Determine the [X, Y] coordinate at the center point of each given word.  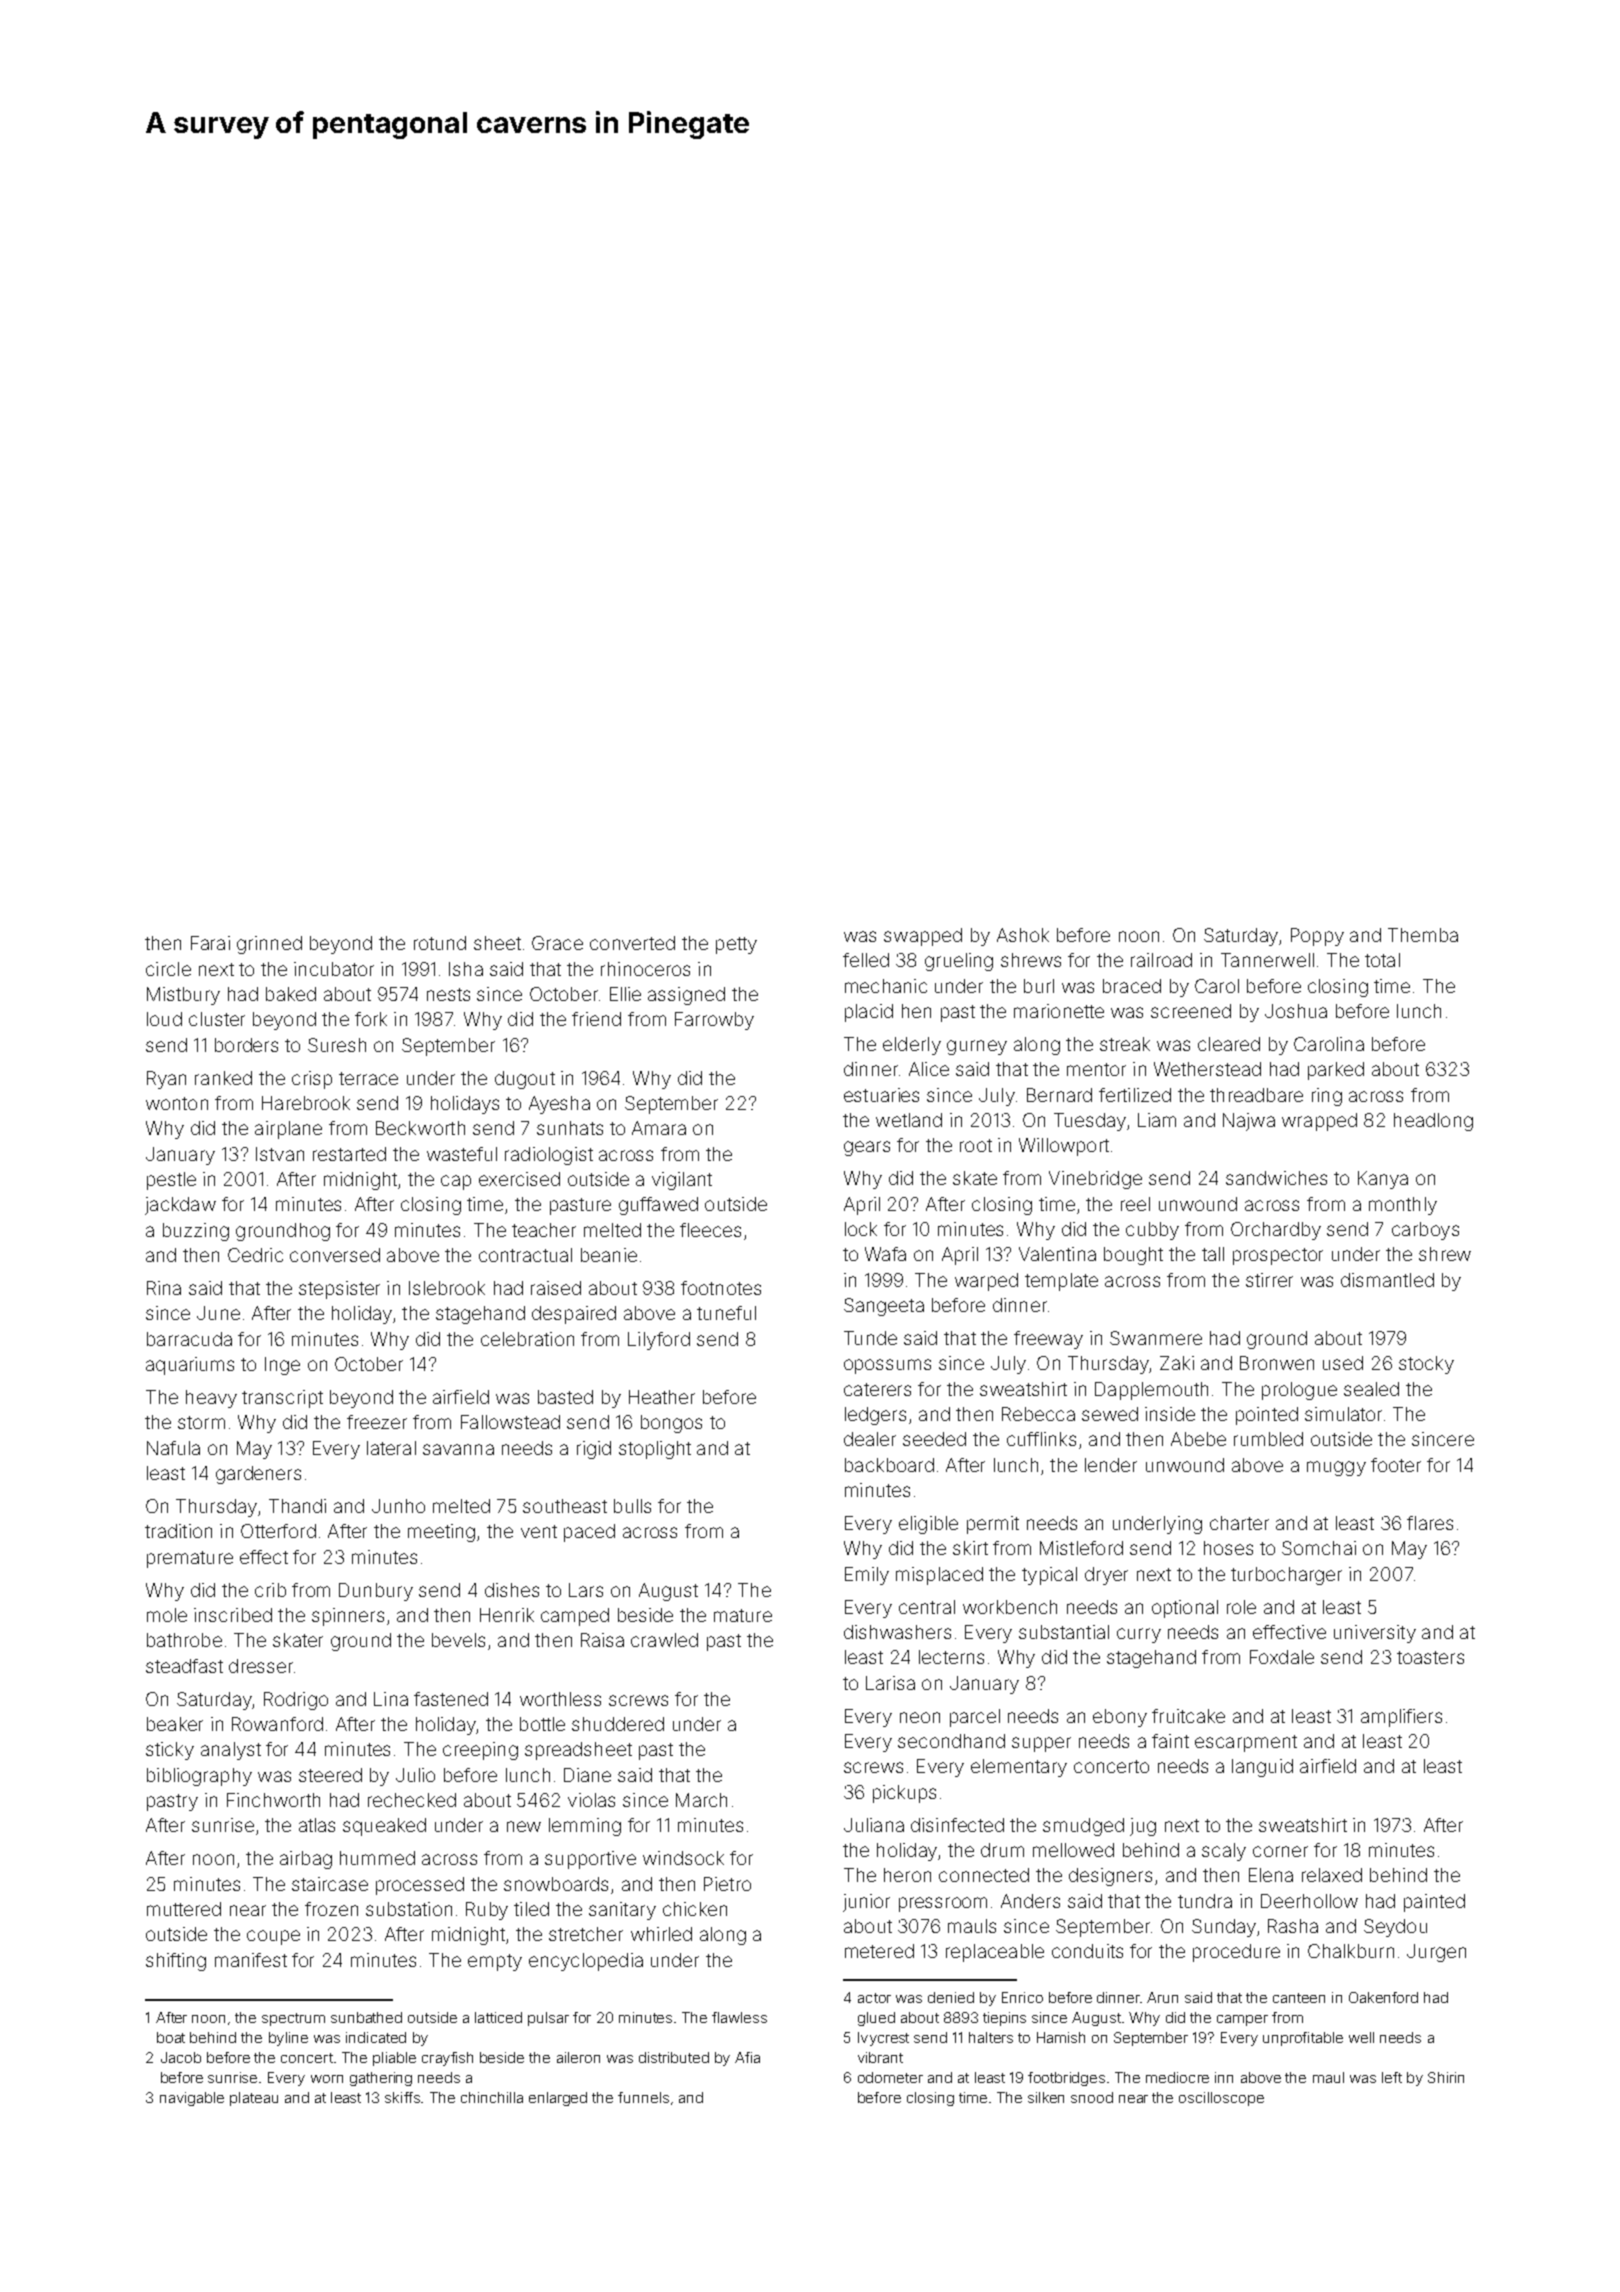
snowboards [556, 1884]
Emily [867, 1576]
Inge [282, 1366]
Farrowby [714, 1021]
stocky [1426, 1365]
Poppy [1317, 937]
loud [164, 1019]
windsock [683, 1858]
